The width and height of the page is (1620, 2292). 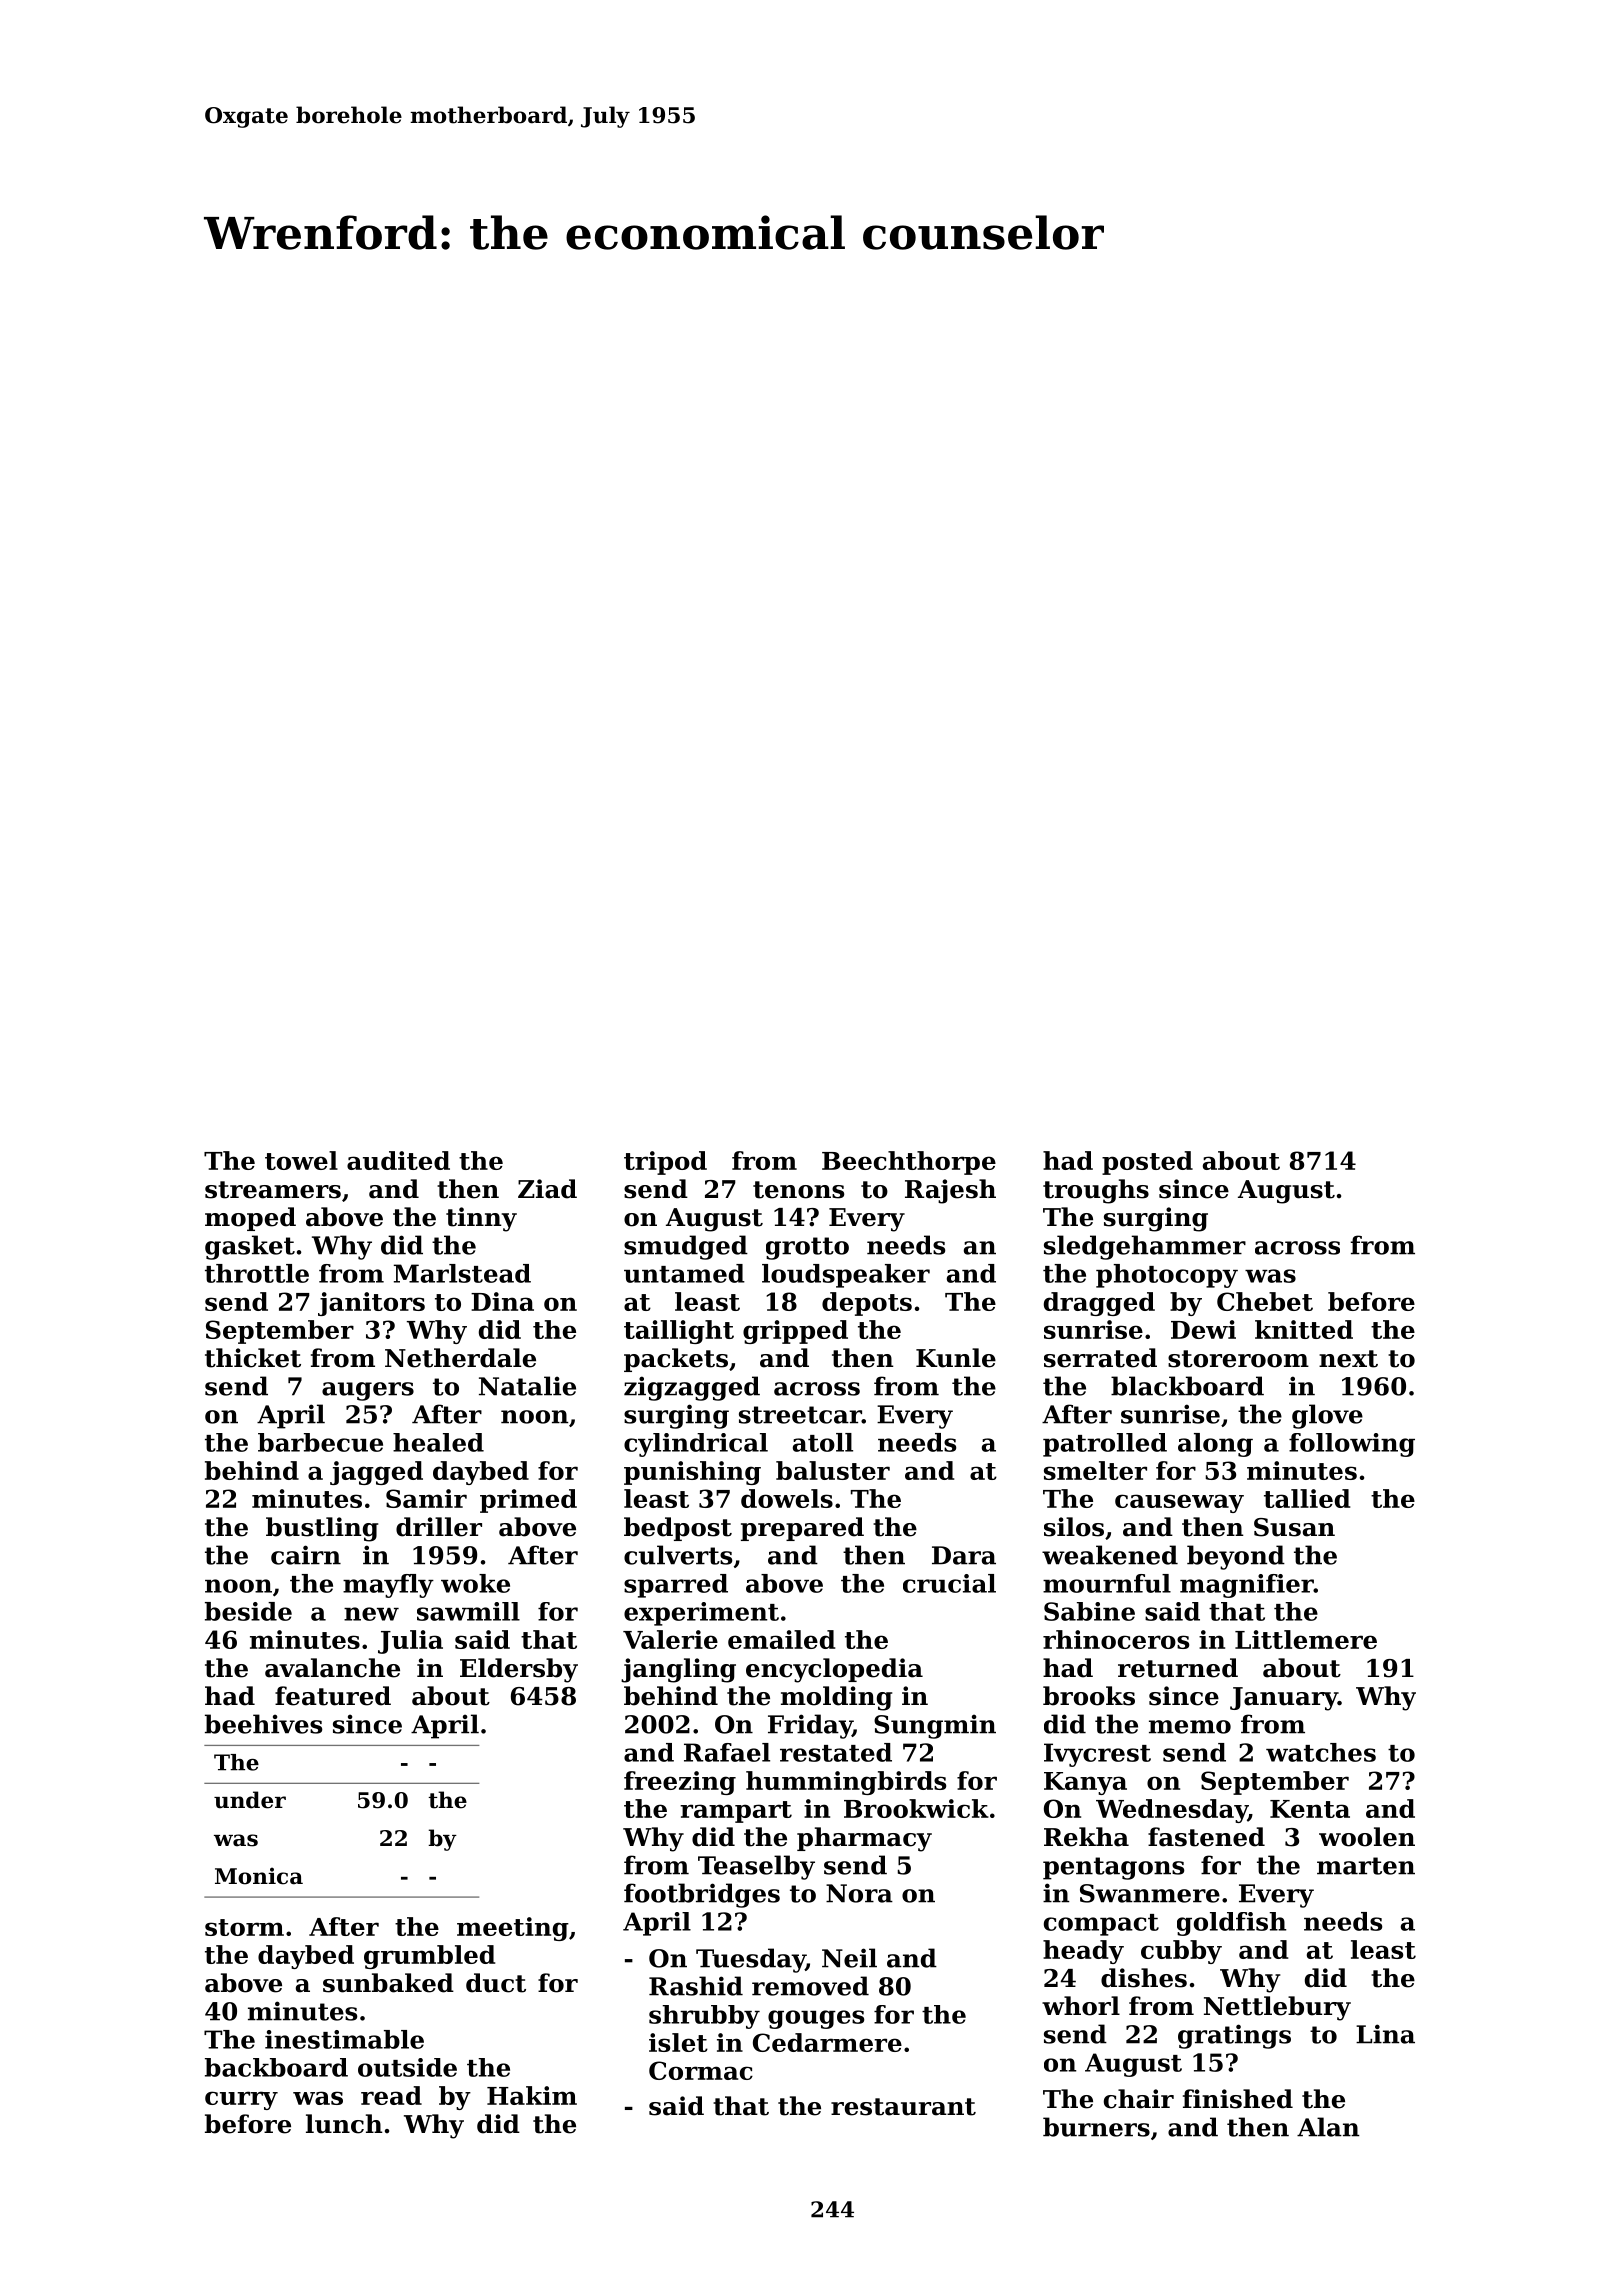 I want to click on Cedarmere, so click(x=827, y=2042).
